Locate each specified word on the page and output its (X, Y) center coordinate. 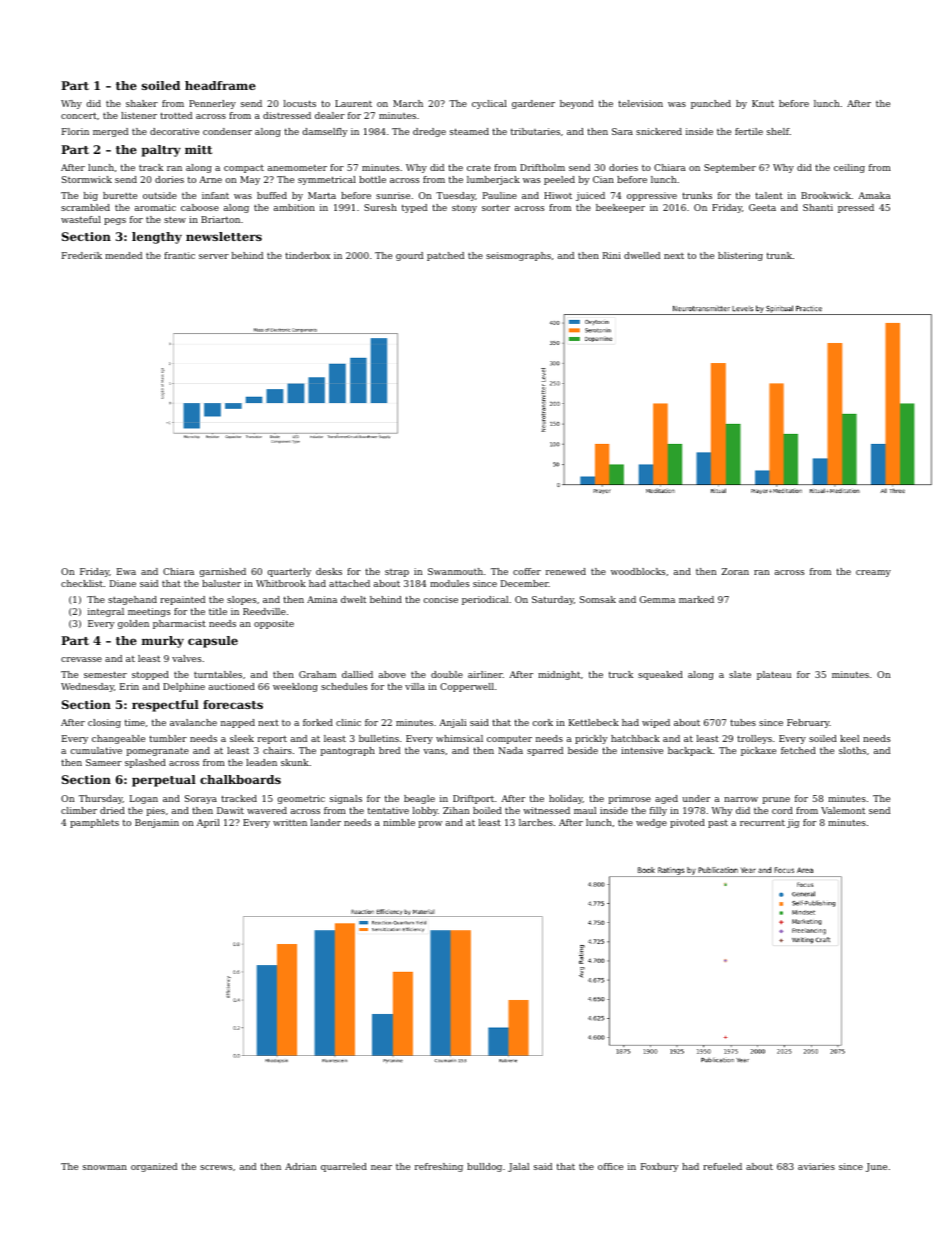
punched (711, 104)
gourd (409, 256)
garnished (223, 572)
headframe (220, 85)
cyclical (489, 104)
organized (154, 1167)
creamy (873, 573)
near (381, 1167)
